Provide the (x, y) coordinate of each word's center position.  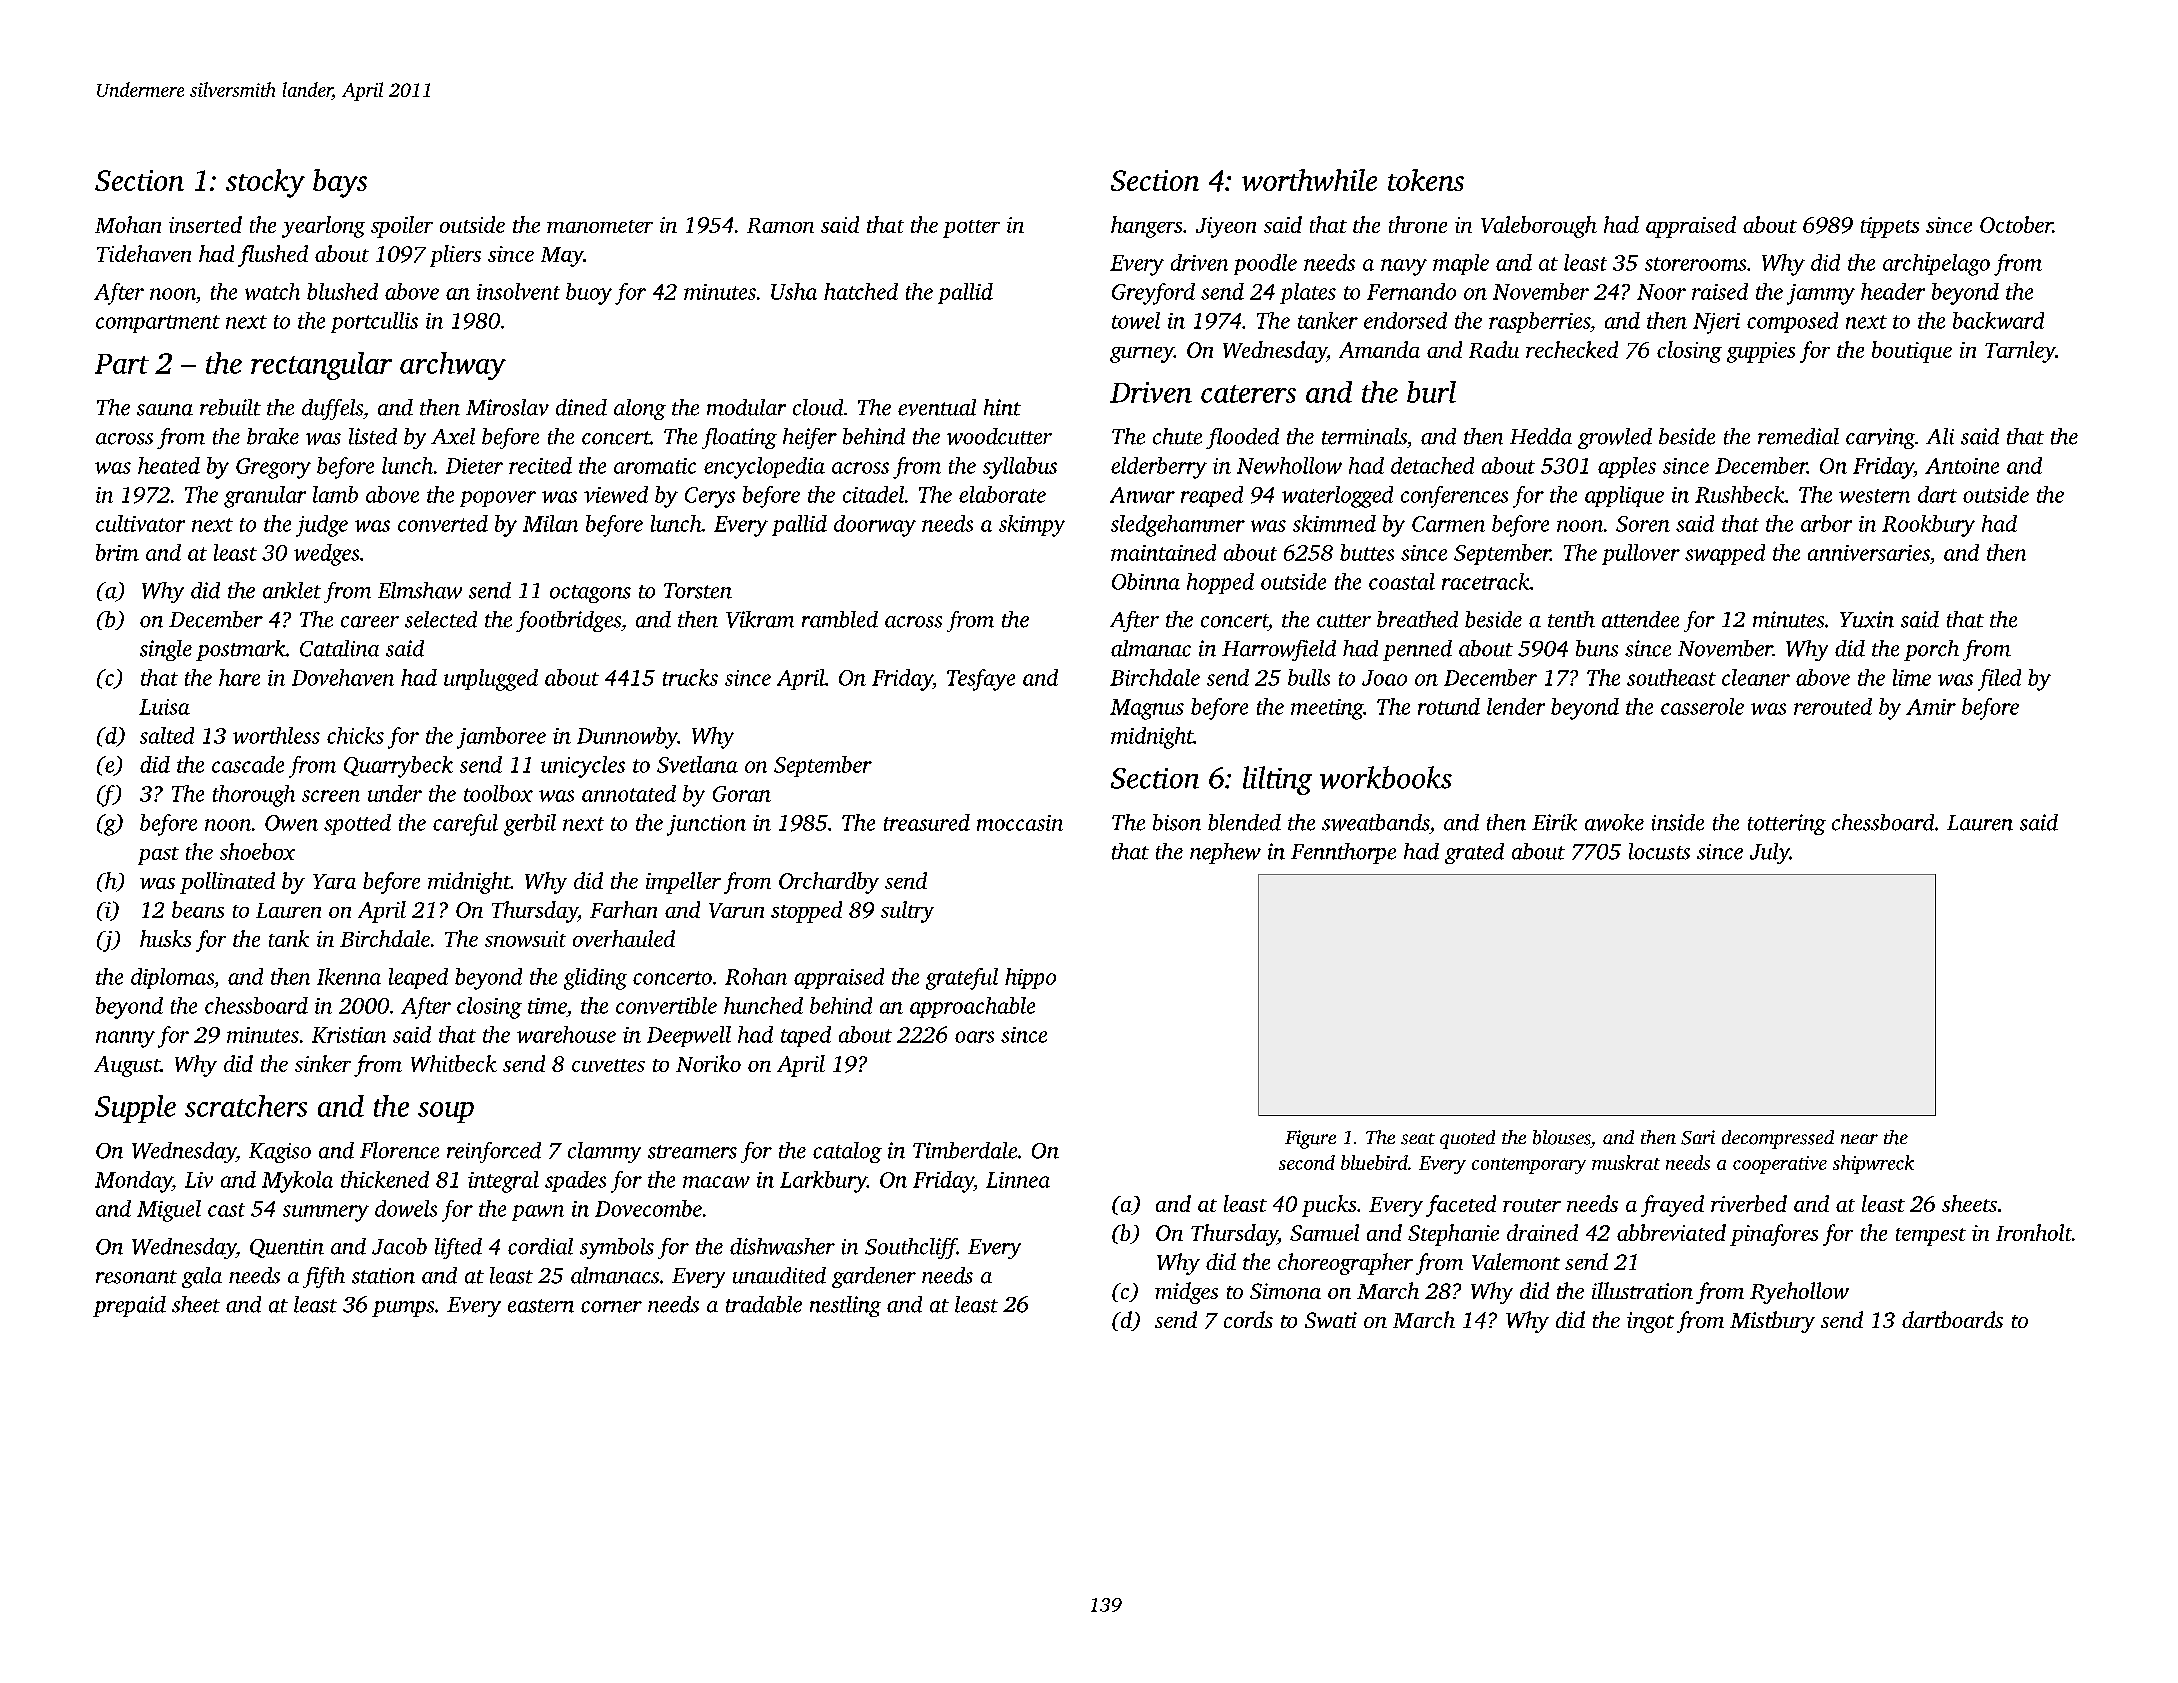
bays (340, 183)
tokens (1426, 180)
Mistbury (1772, 1322)
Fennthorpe (1343, 853)
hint (1002, 407)
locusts (1659, 851)
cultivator (140, 523)
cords (1248, 1319)
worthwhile (1309, 180)
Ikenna (349, 976)
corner (611, 1307)
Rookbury (1928, 526)
